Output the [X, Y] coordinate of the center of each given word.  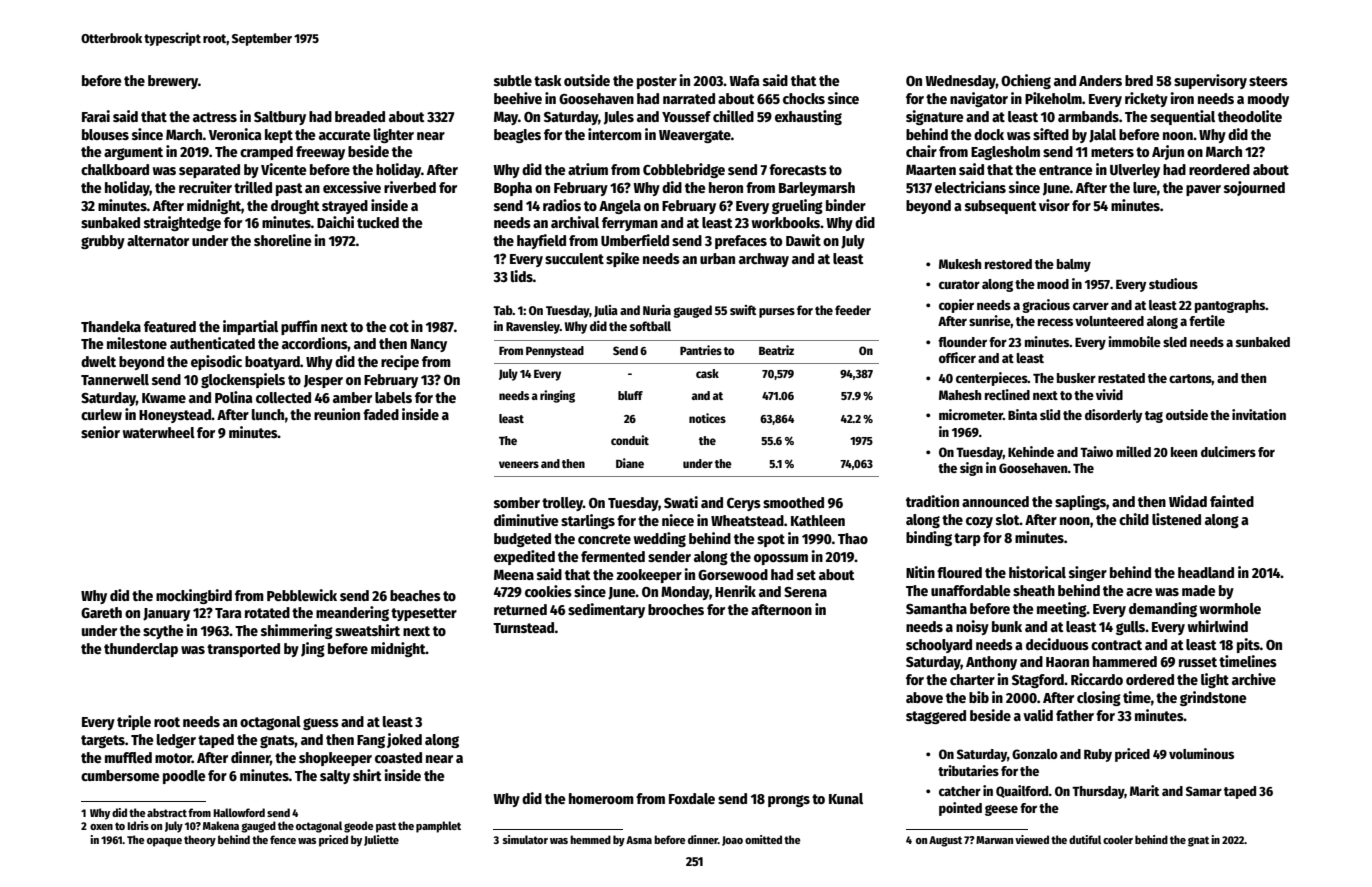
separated [209, 171]
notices [707, 418]
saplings [1080, 502]
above [924, 697]
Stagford [1038, 681]
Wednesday [960, 82]
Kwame [164, 398]
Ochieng [1026, 81]
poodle [184, 777]
